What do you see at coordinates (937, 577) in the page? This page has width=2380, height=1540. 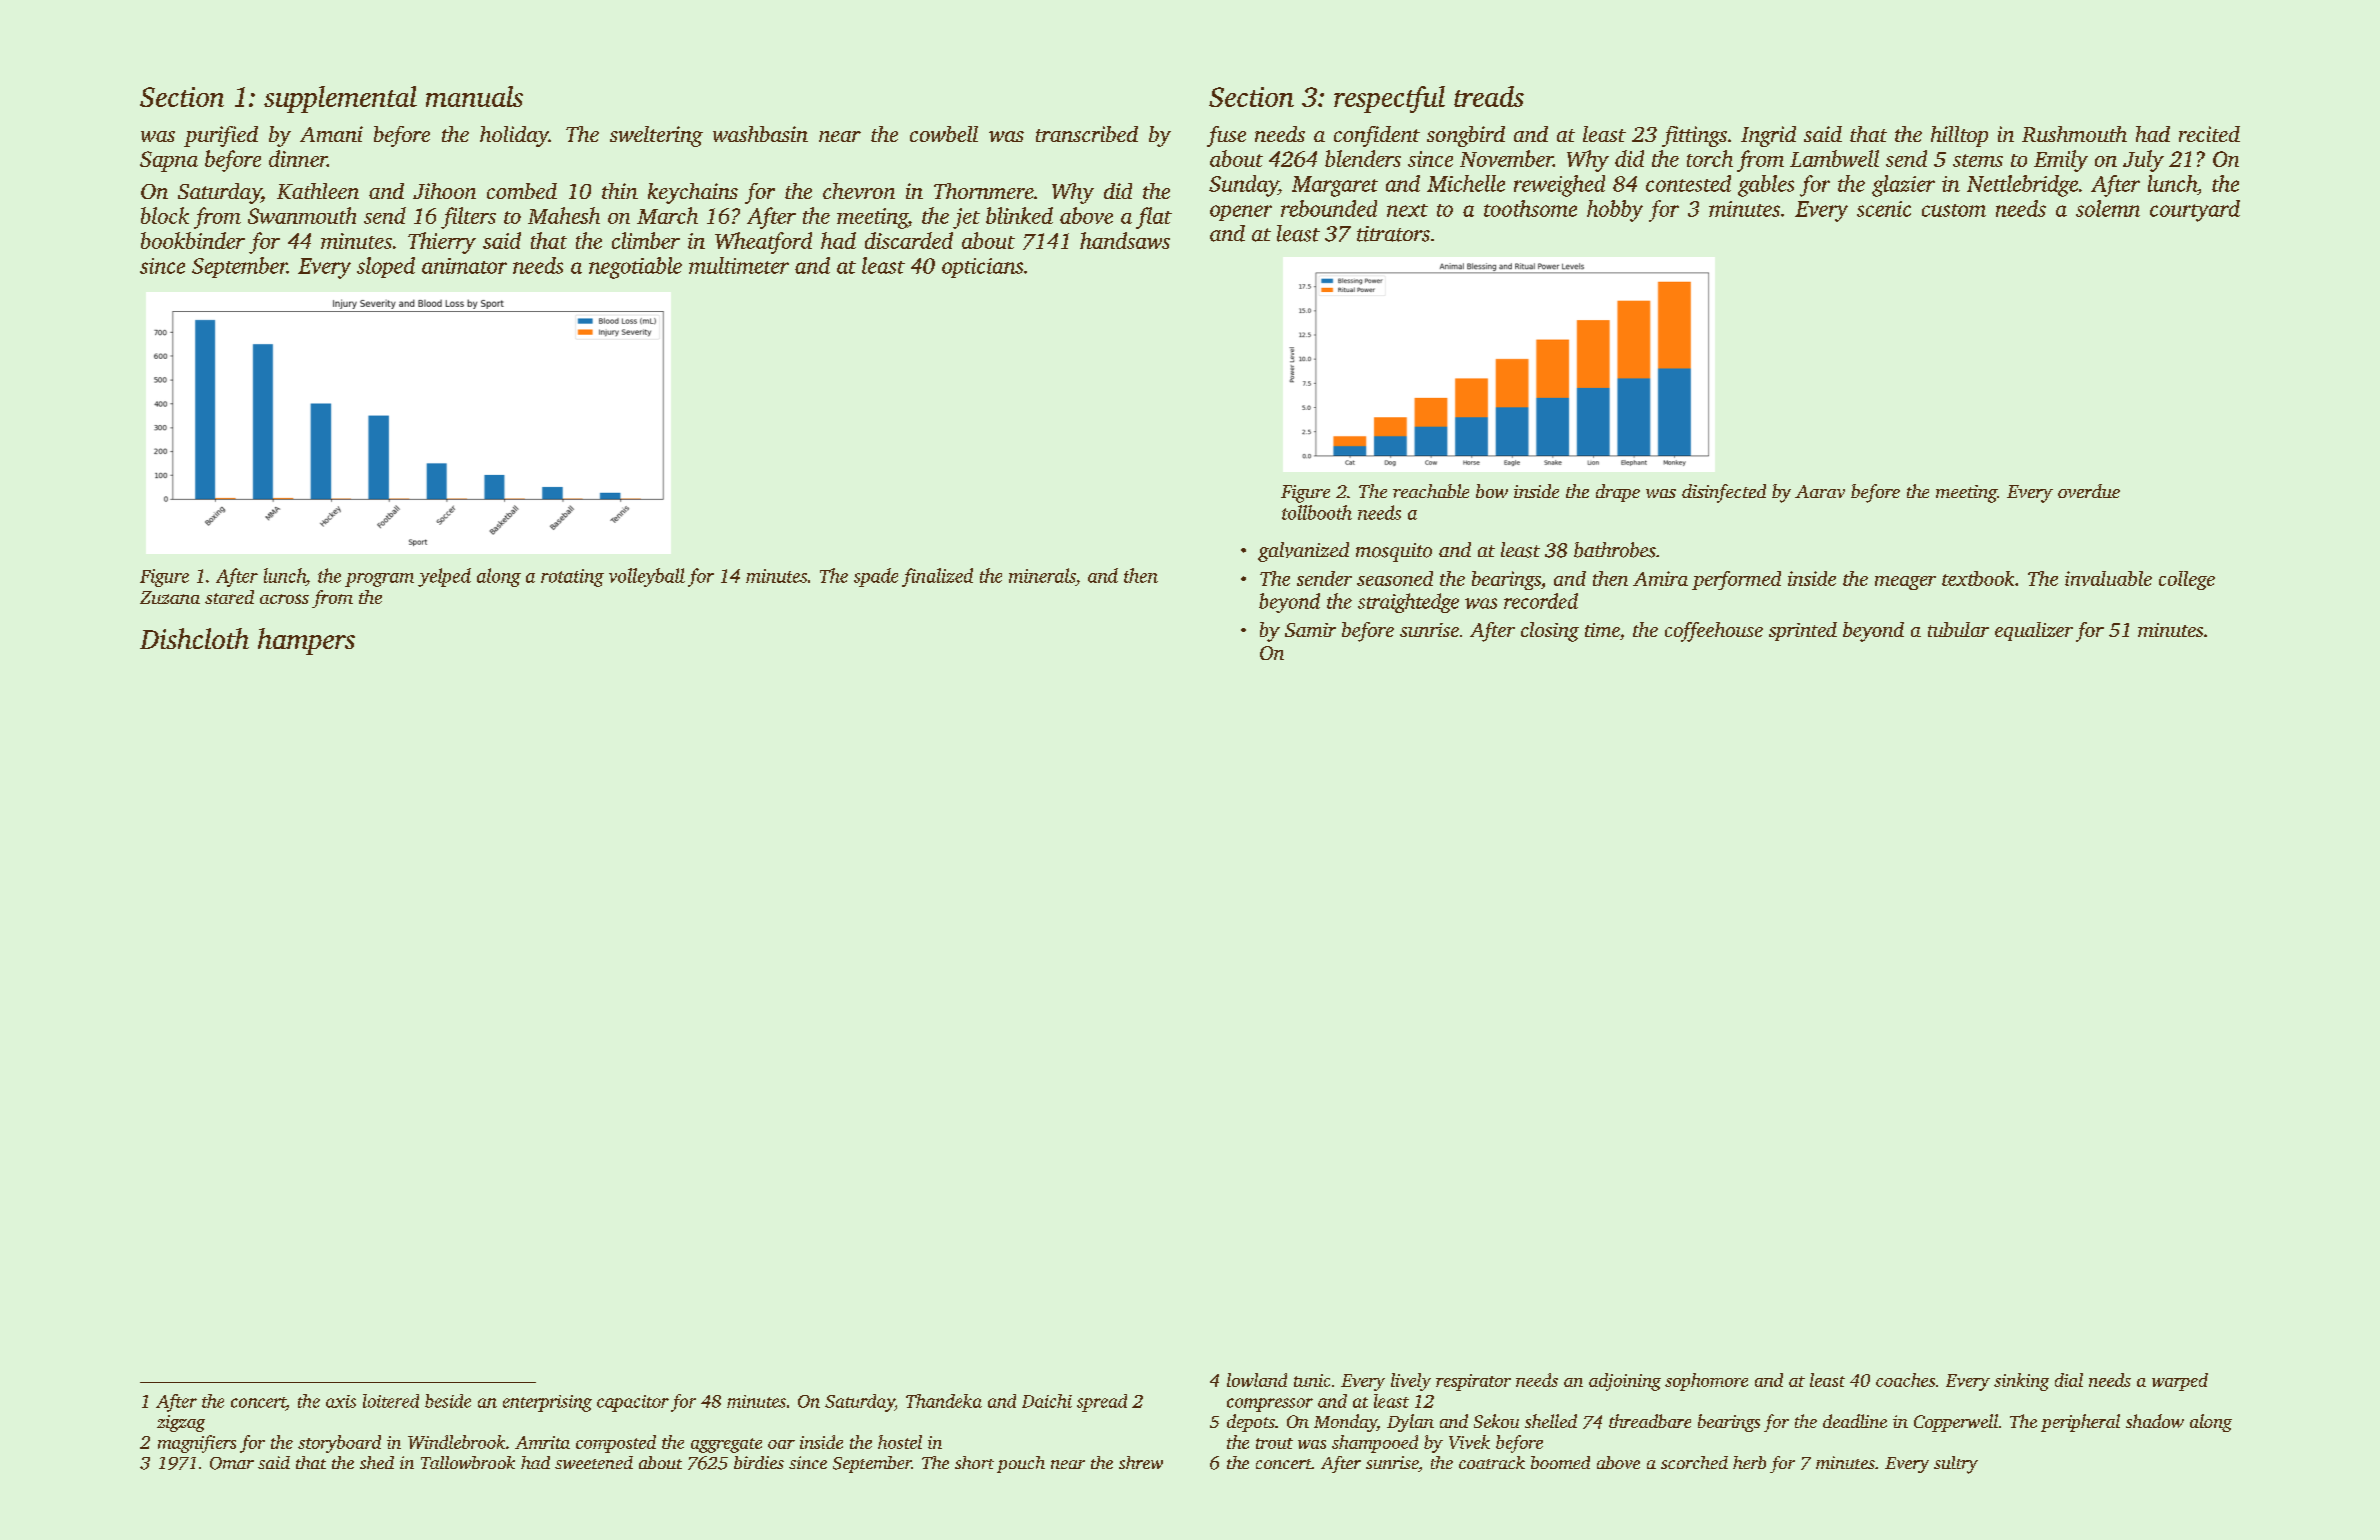 I see `finalized` at bounding box center [937, 577].
